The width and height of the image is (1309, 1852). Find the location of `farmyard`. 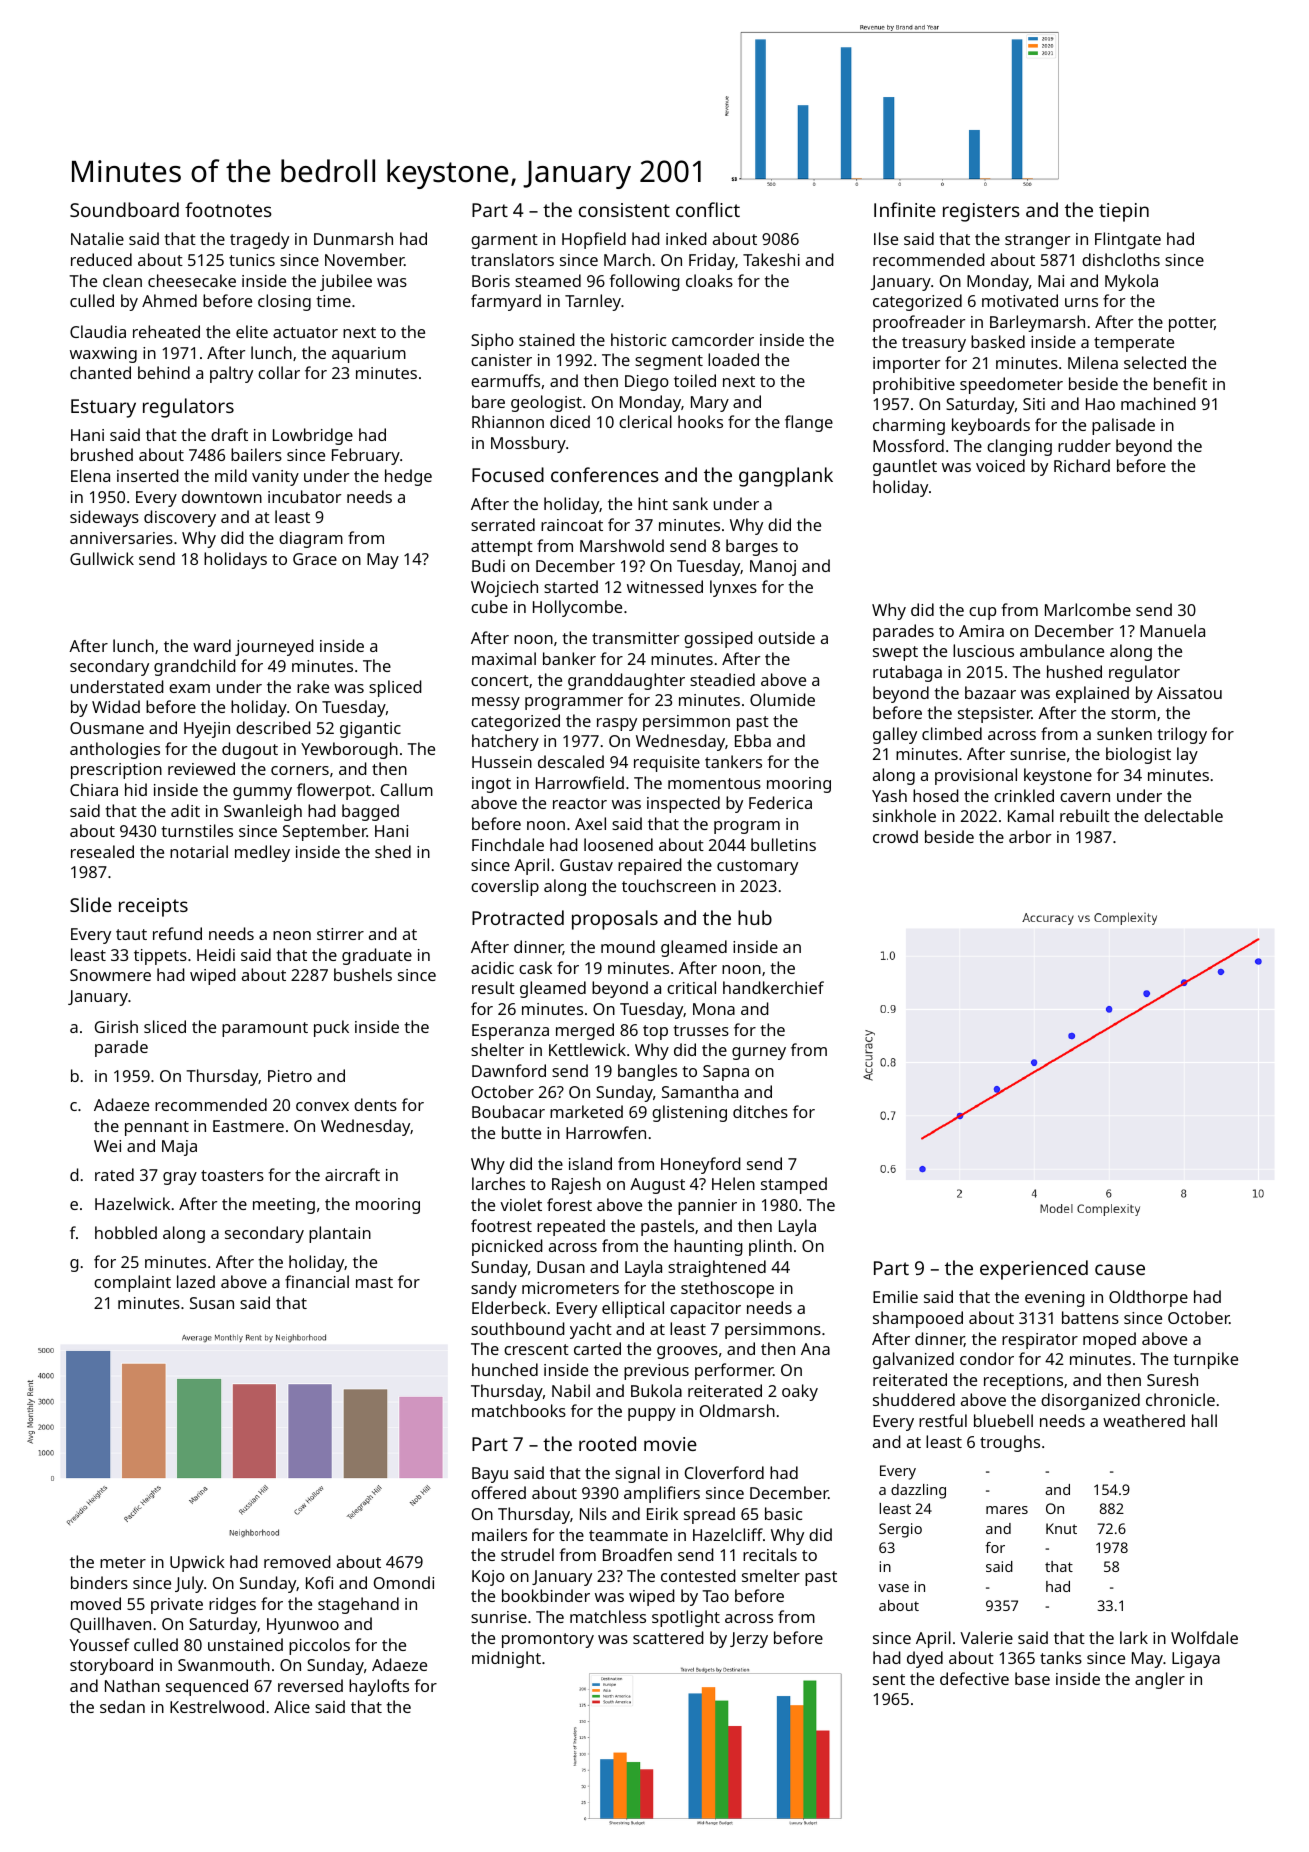

farmyard is located at coordinates (506, 302).
